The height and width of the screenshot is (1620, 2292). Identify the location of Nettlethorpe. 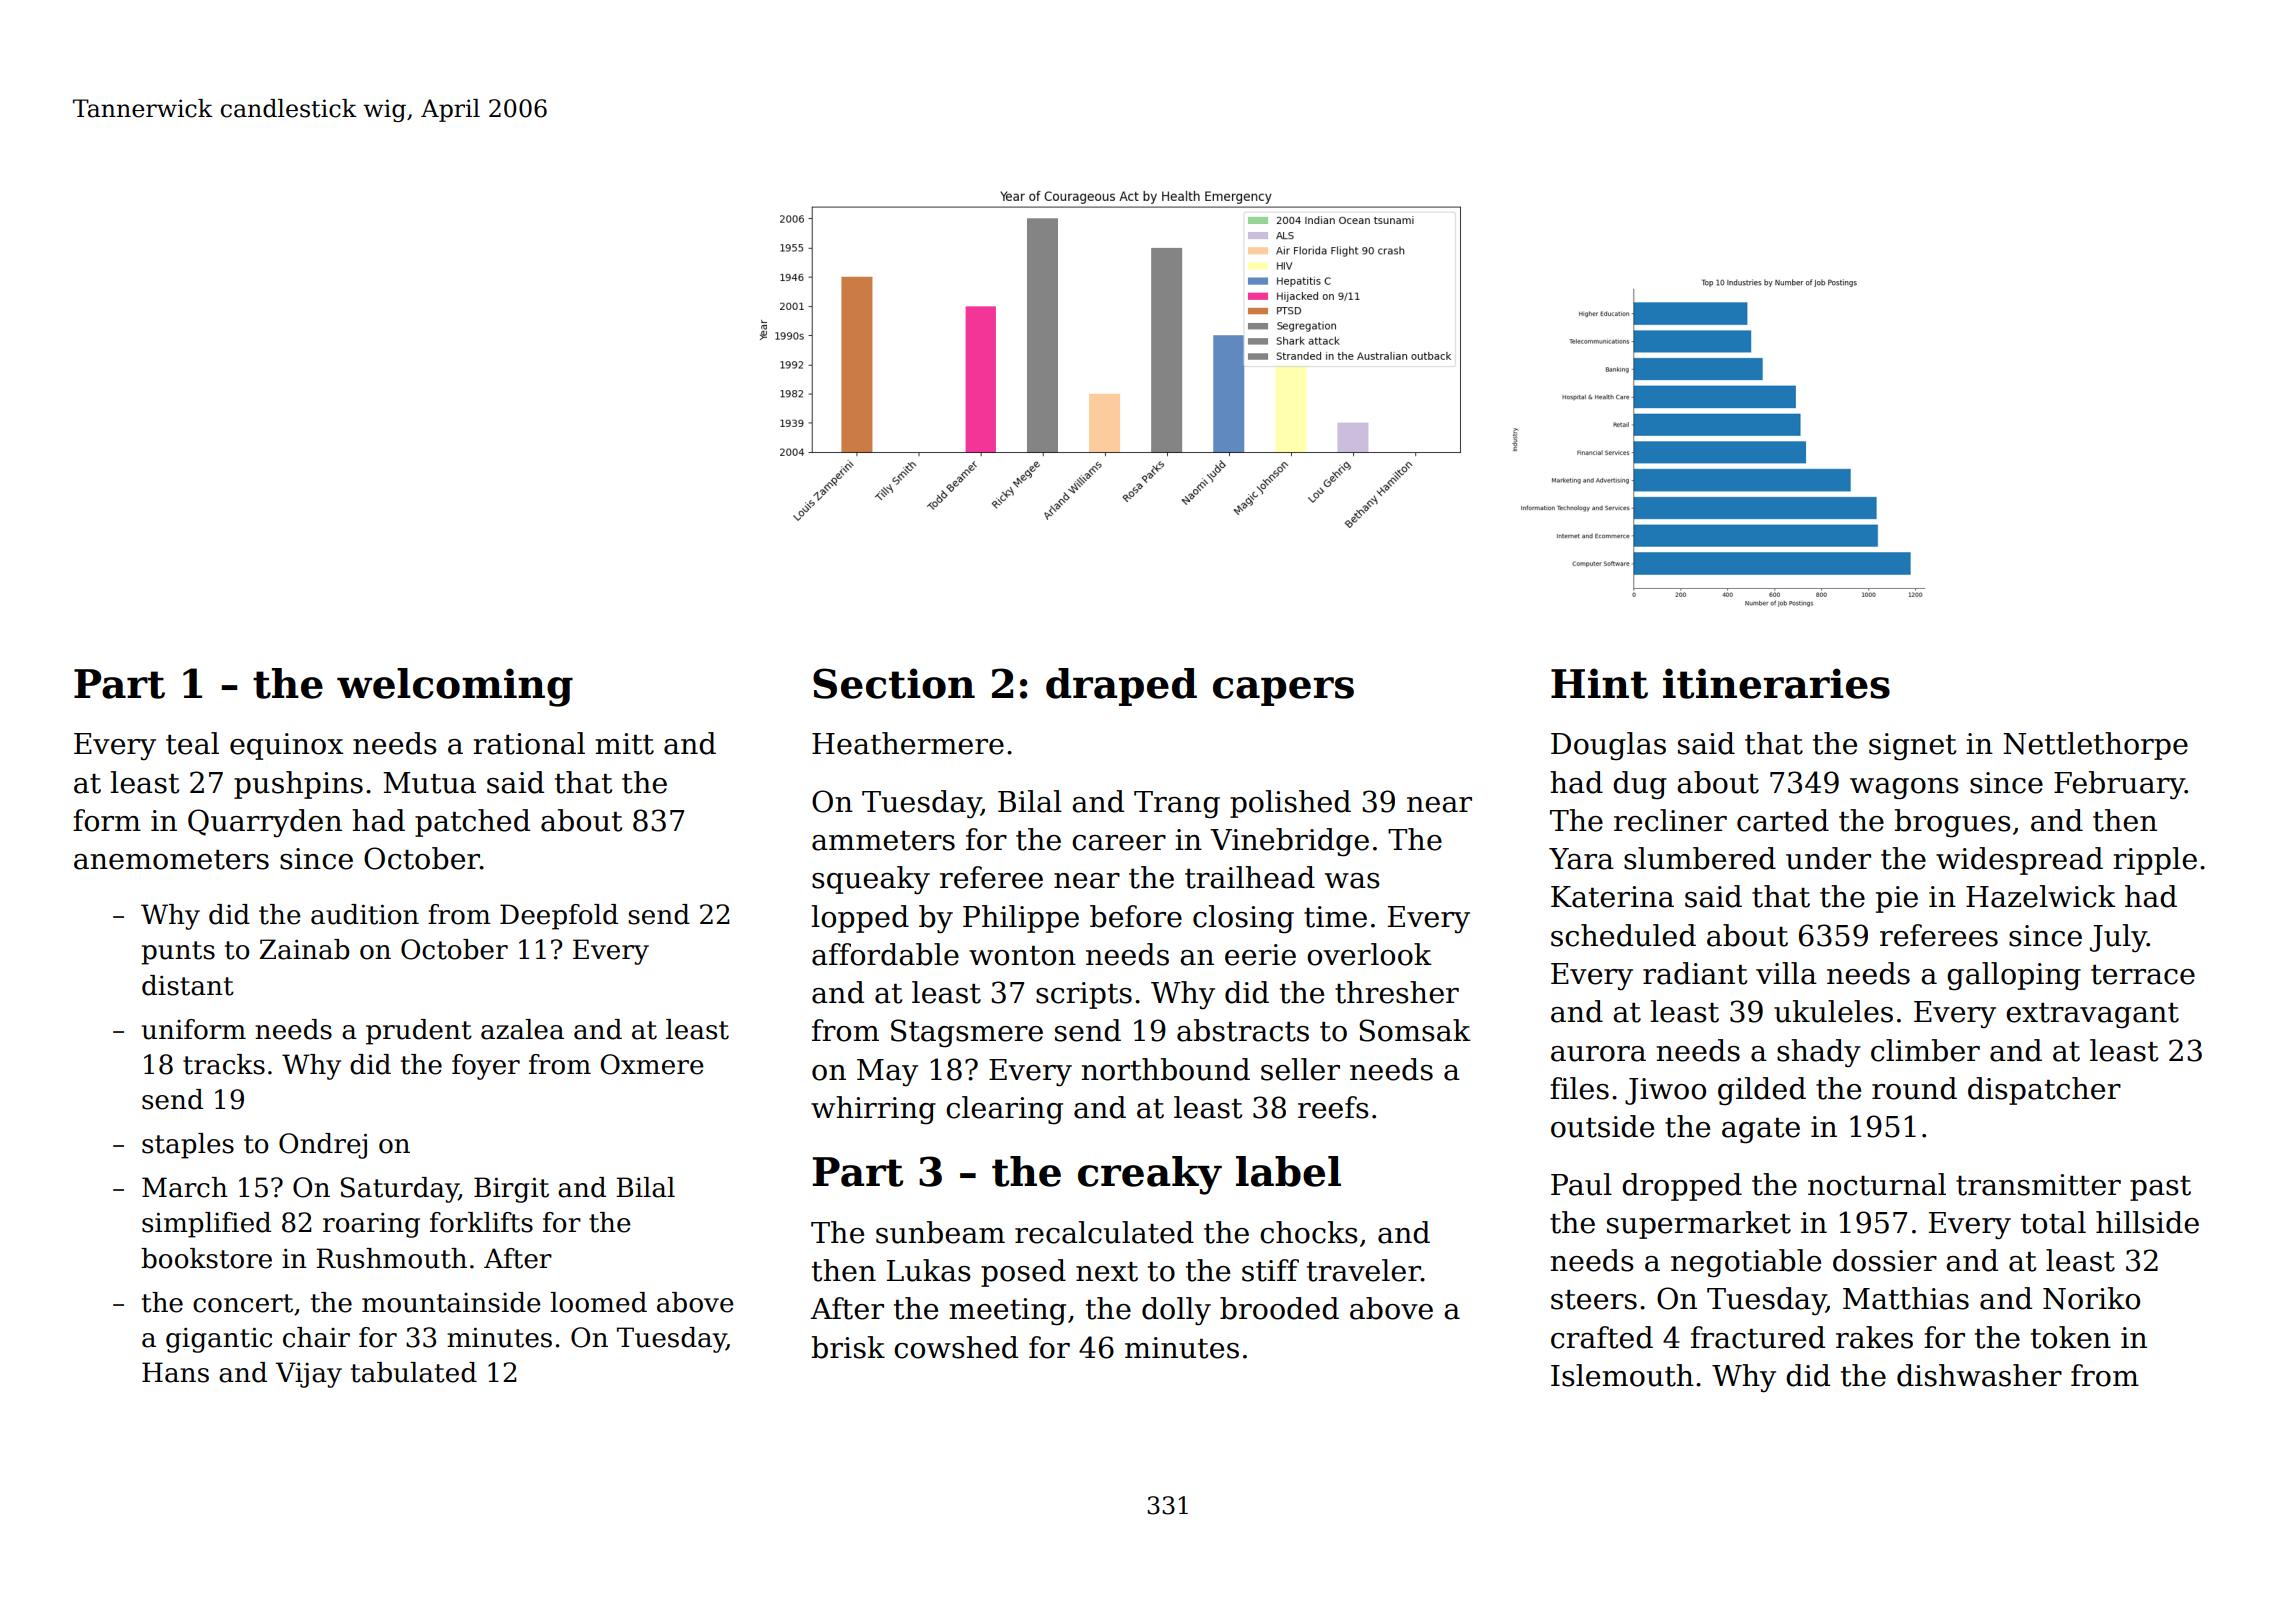
(2095, 746).
